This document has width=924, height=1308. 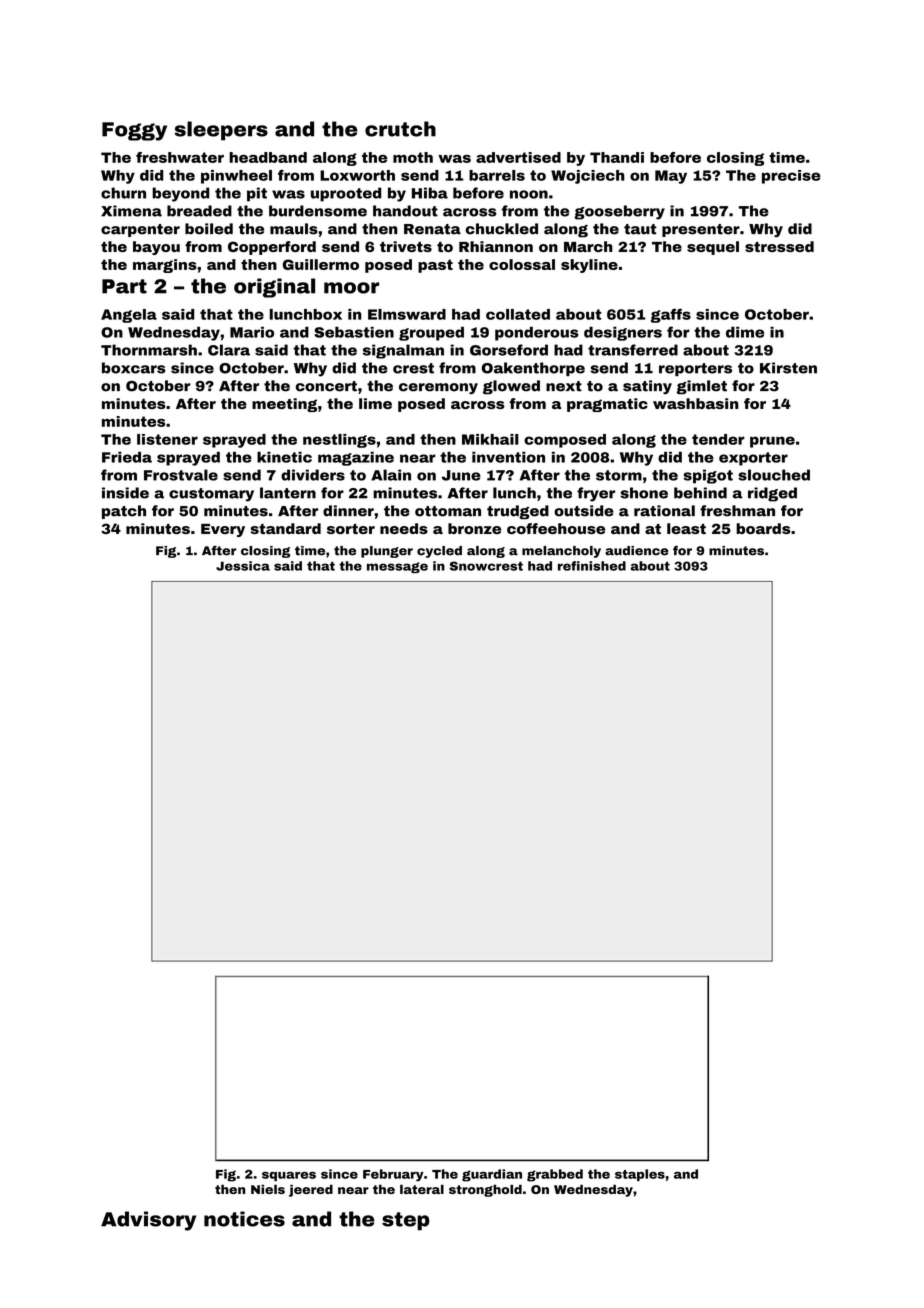 What do you see at coordinates (123, 193) in the document?
I see `churn` at bounding box center [123, 193].
